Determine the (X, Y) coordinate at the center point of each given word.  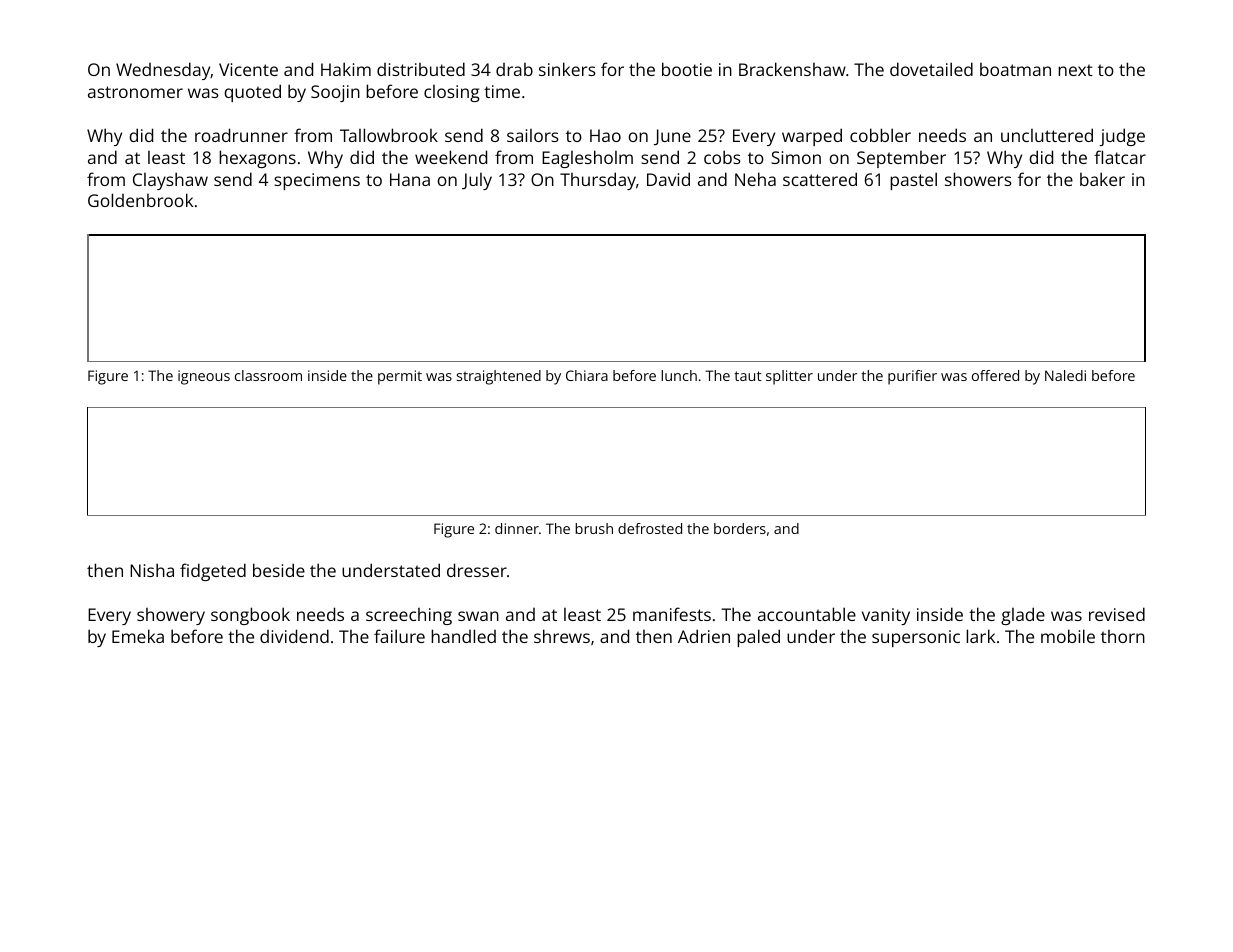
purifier (912, 377)
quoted (252, 93)
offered (995, 375)
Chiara (587, 375)
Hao (605, 135)
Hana (410, 179)
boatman (1015, 69)
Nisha (152, 570)
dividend (294, 636)
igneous (204, 377)
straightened (499, 377)
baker (1102, 179)
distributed (421, 69)
